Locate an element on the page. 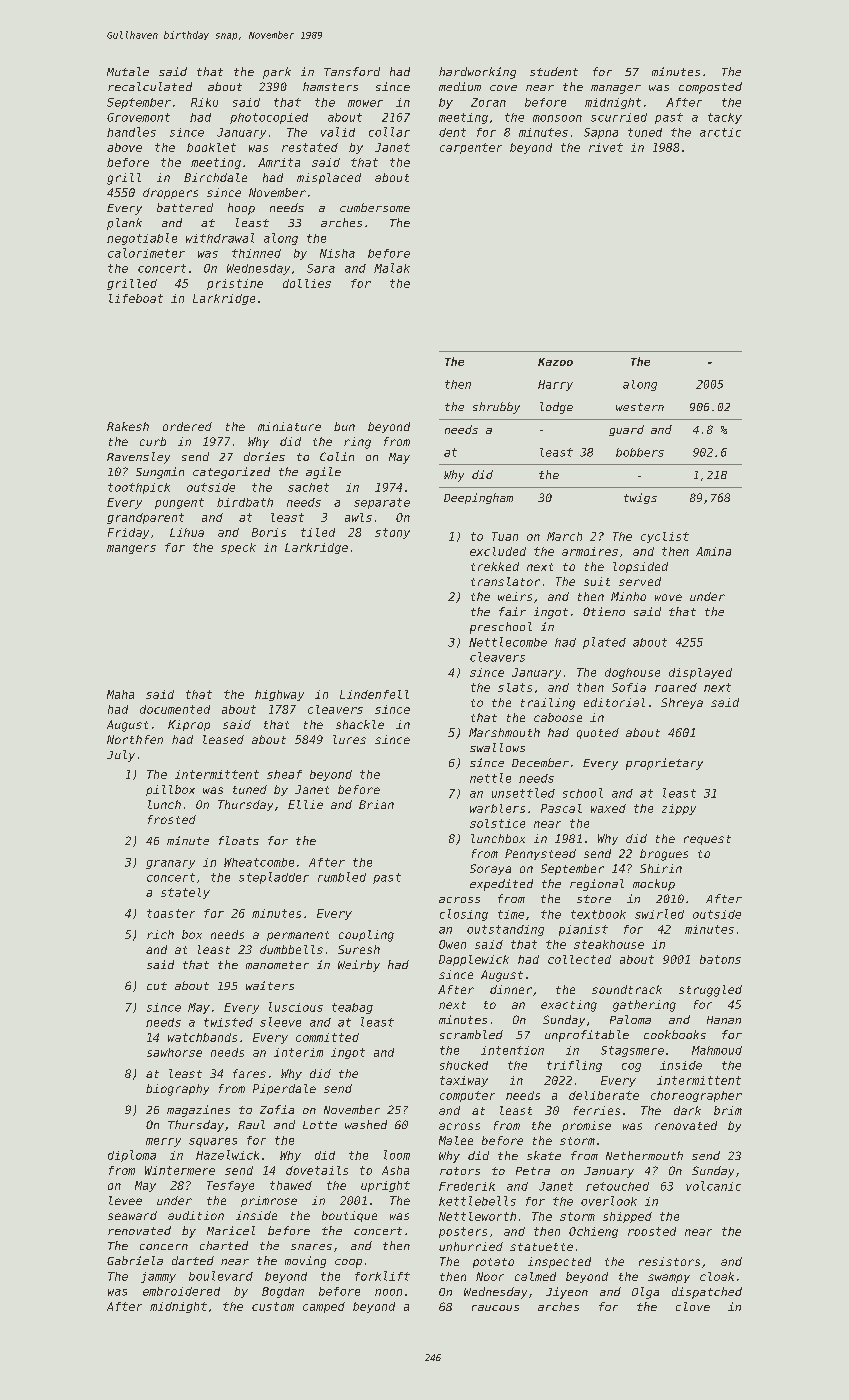 The height and width of the page is (1400, 849). Kazoo is located at coordinates (555, 362).
